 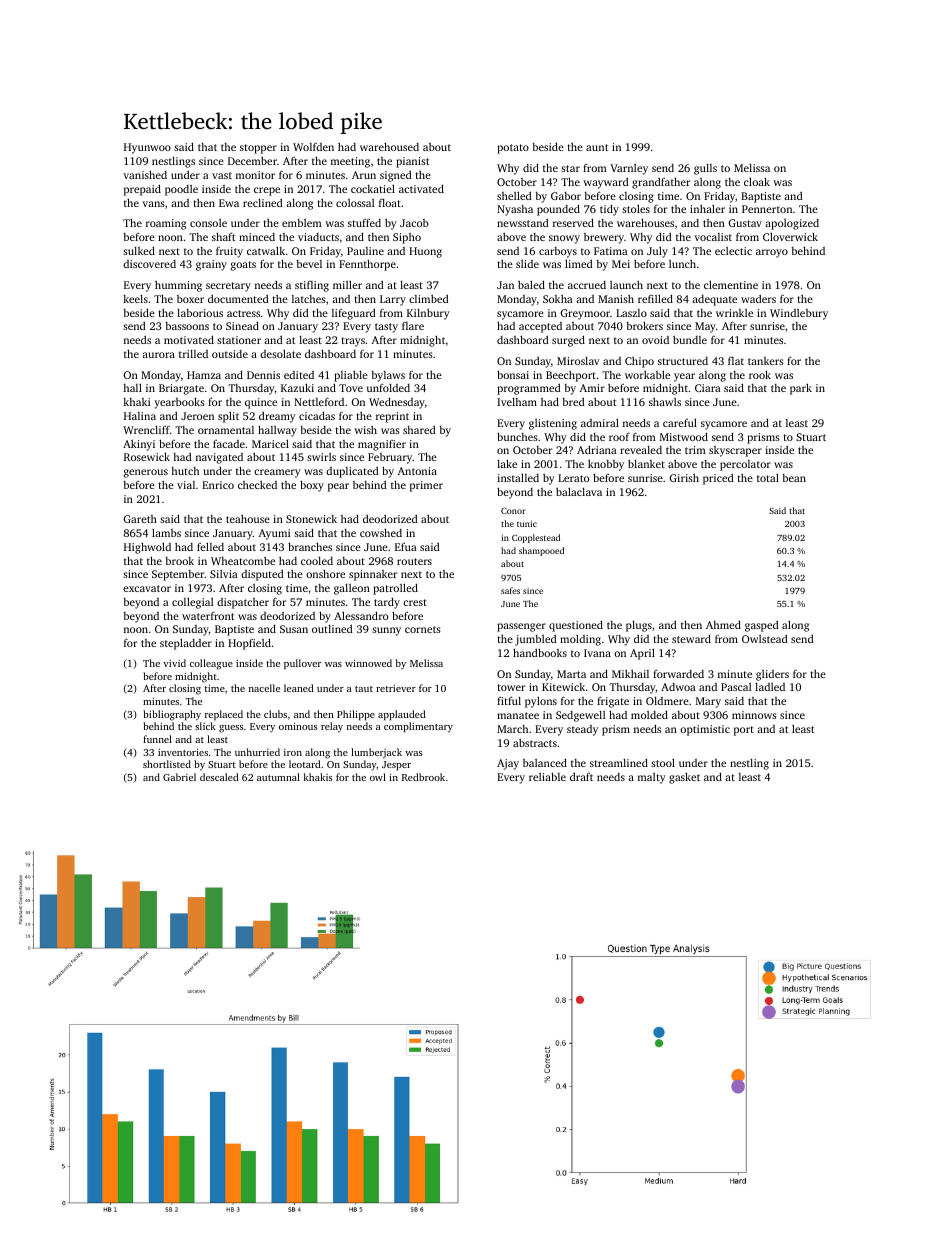 What do you see at coordinates (801, 389) in the page?
I see `park` at bounding box center [801, 389].
